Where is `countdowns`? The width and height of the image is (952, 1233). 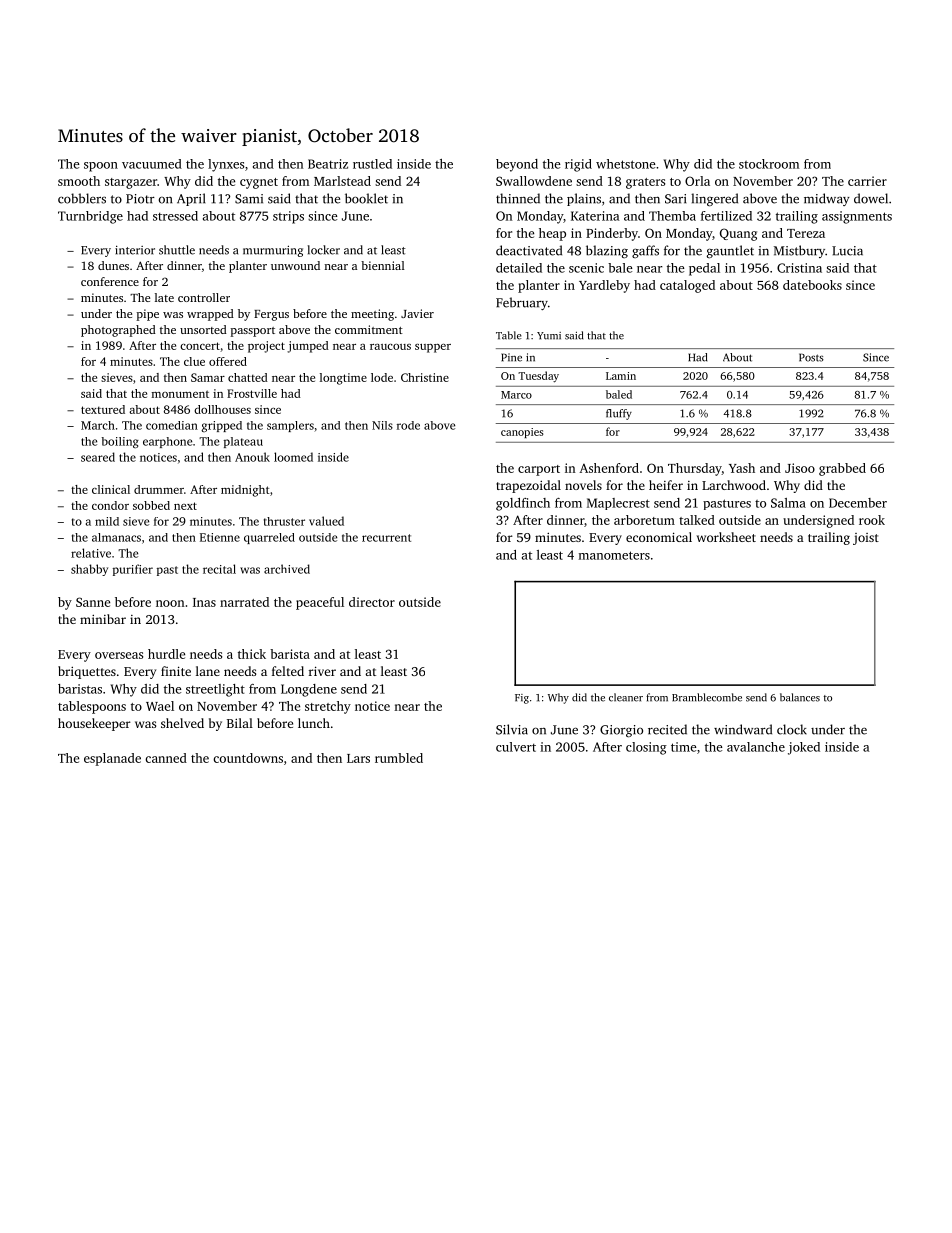
countdowns is located at coordinates (248, 758).
